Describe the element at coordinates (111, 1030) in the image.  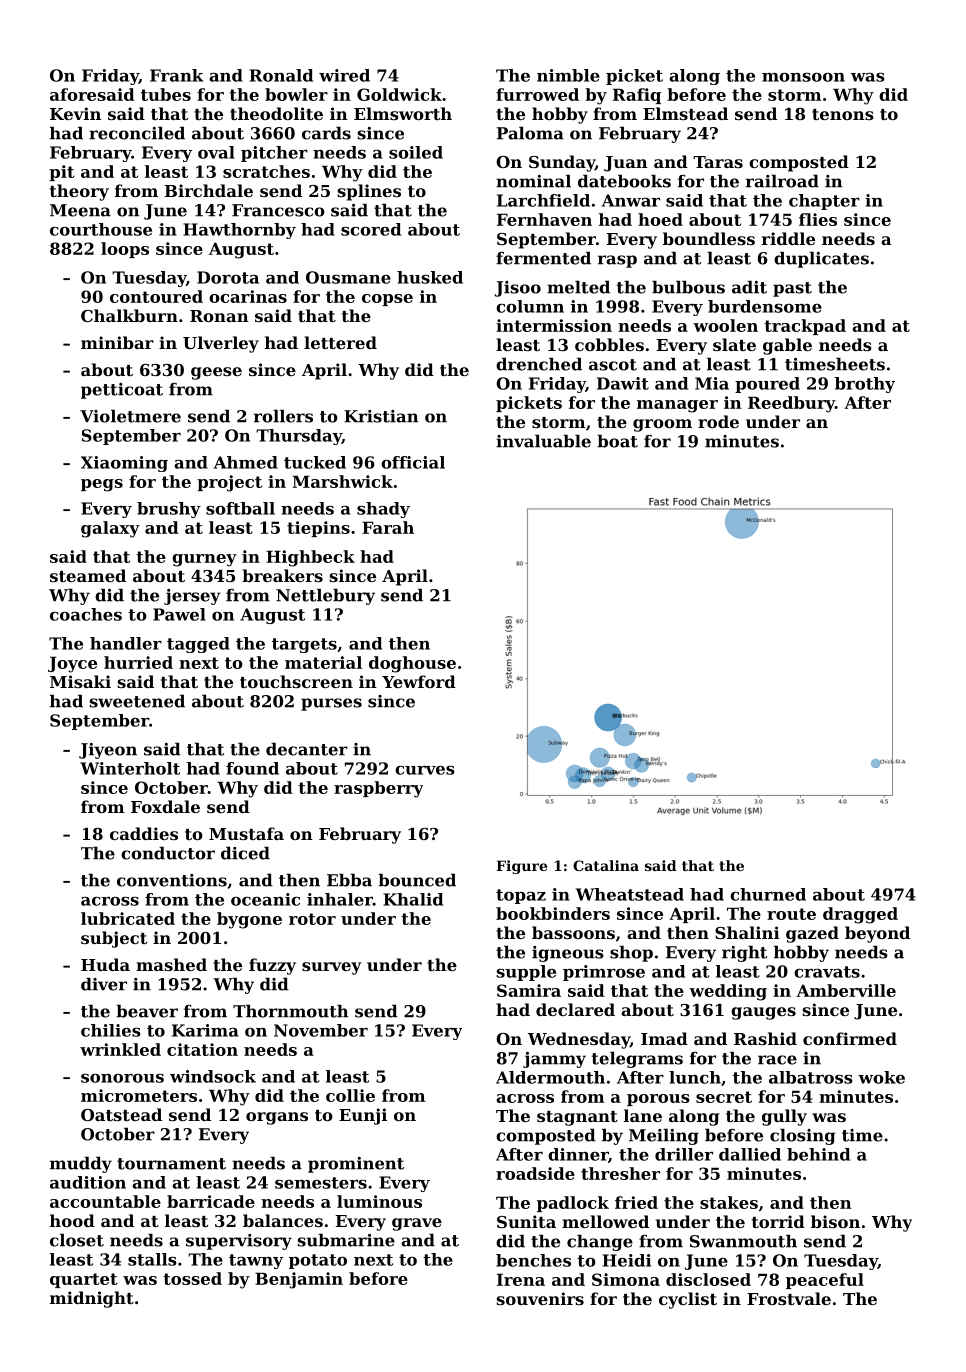
I see `chilies` at that location.
